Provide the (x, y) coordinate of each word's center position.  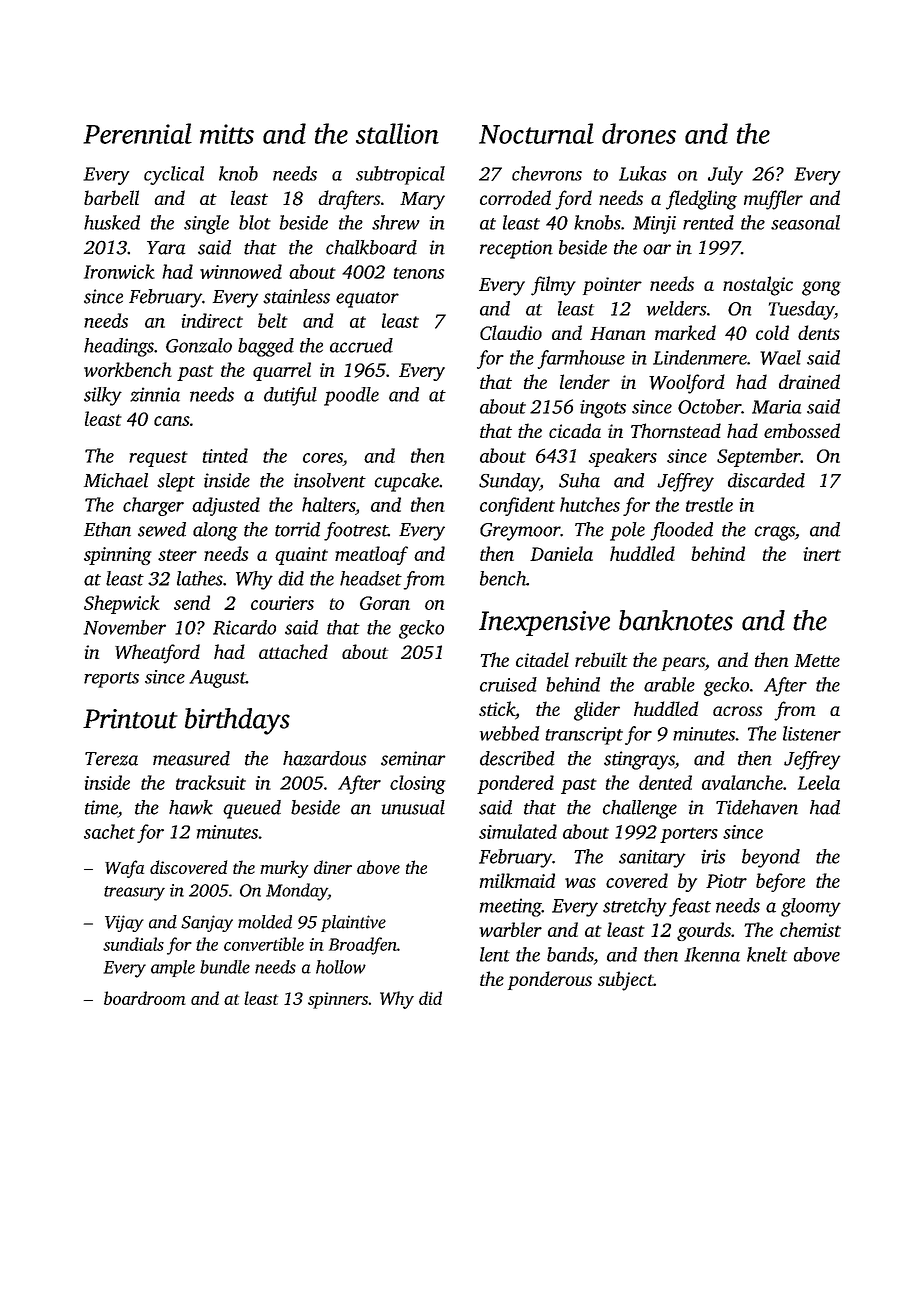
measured (191, 758)
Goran (385, 603)
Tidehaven (757, 807)
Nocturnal (536, 133)
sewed (162, 529)
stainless (296, 296)
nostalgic (758, 286)
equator (367, 300)
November (124, 627)
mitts (227, 134)
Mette (817, 660)
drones (639, 133)
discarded (766, 480)
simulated (518, 831)
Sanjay (207, 923)
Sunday (509, 482)
